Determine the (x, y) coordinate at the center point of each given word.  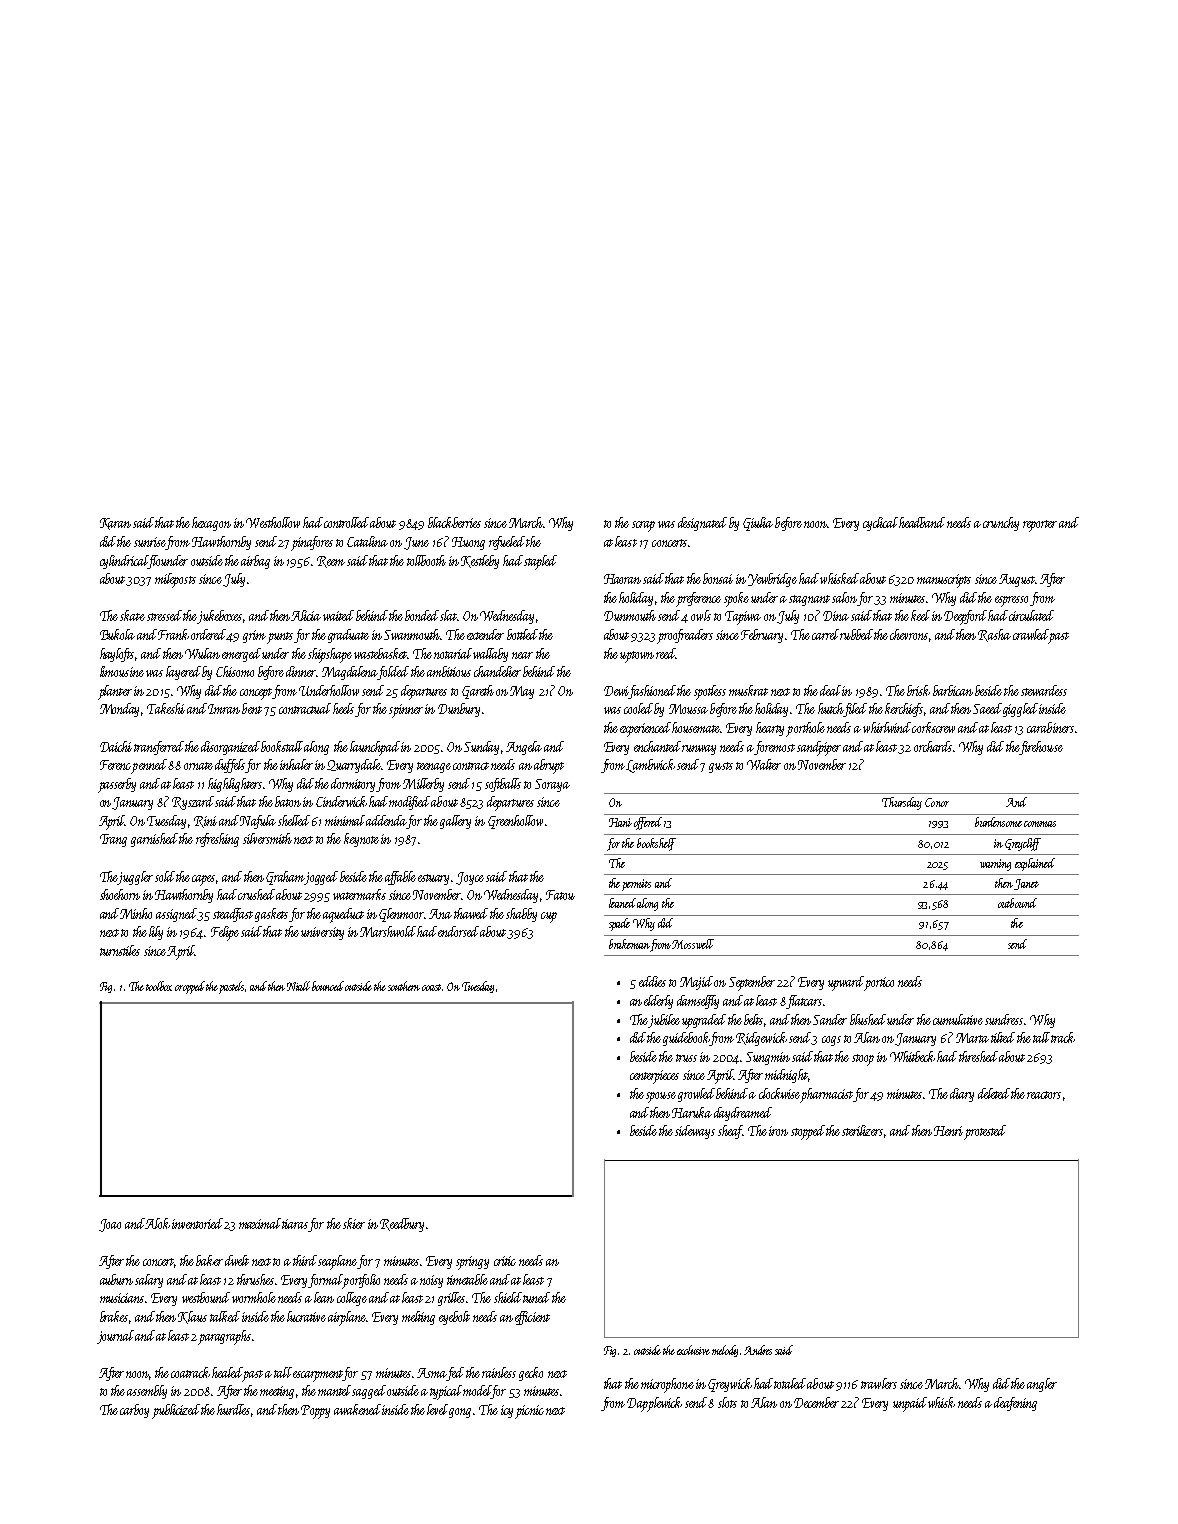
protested (985, 1132)
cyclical (880, 524)
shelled (294, 820)
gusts (721, 767)
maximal (260, 1223)
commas (1040, 824)
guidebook (687, 1039)
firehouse (1041, 748)
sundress (1004, 1019)
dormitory (353, 785)
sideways (695, 1132)
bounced (328, 986)
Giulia (758, 524)
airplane (347, 1318)
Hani (620, 822)
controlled (346, 522)
